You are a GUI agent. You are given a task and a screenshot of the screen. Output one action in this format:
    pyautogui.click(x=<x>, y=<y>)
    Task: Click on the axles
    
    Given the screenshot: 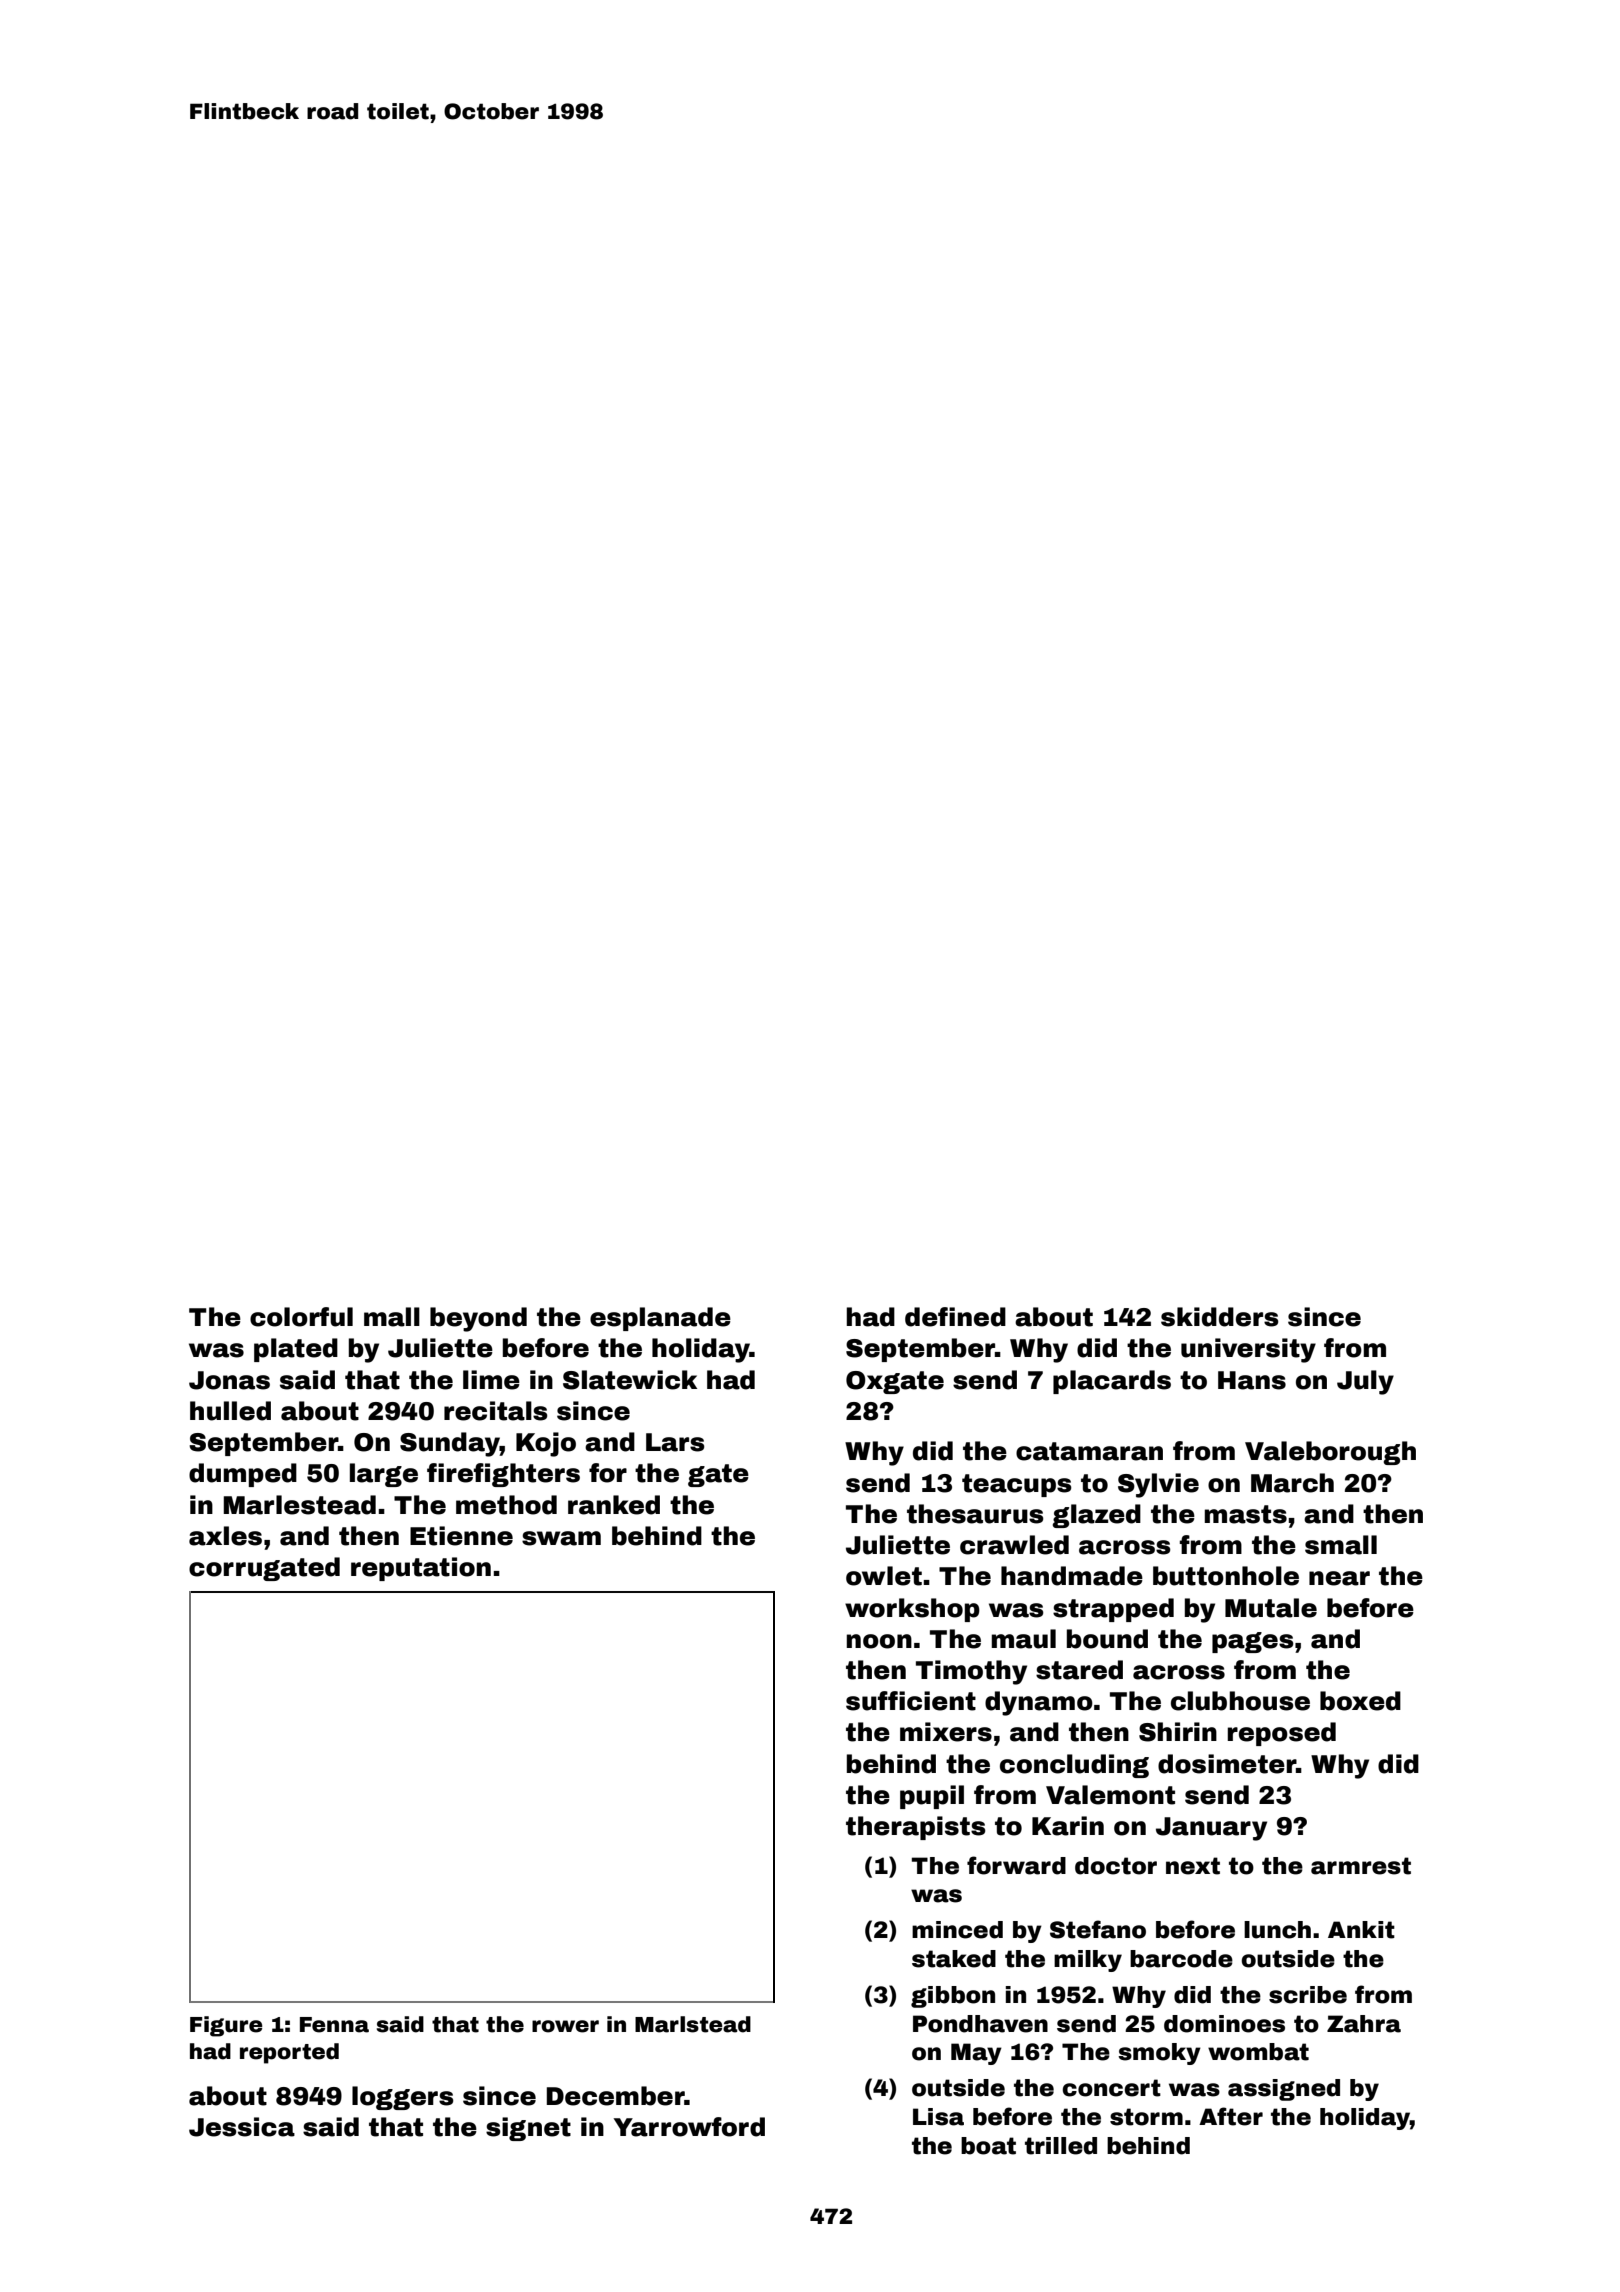 What is the action you would take?
    pyautogui.click(x=225, y=1536)
